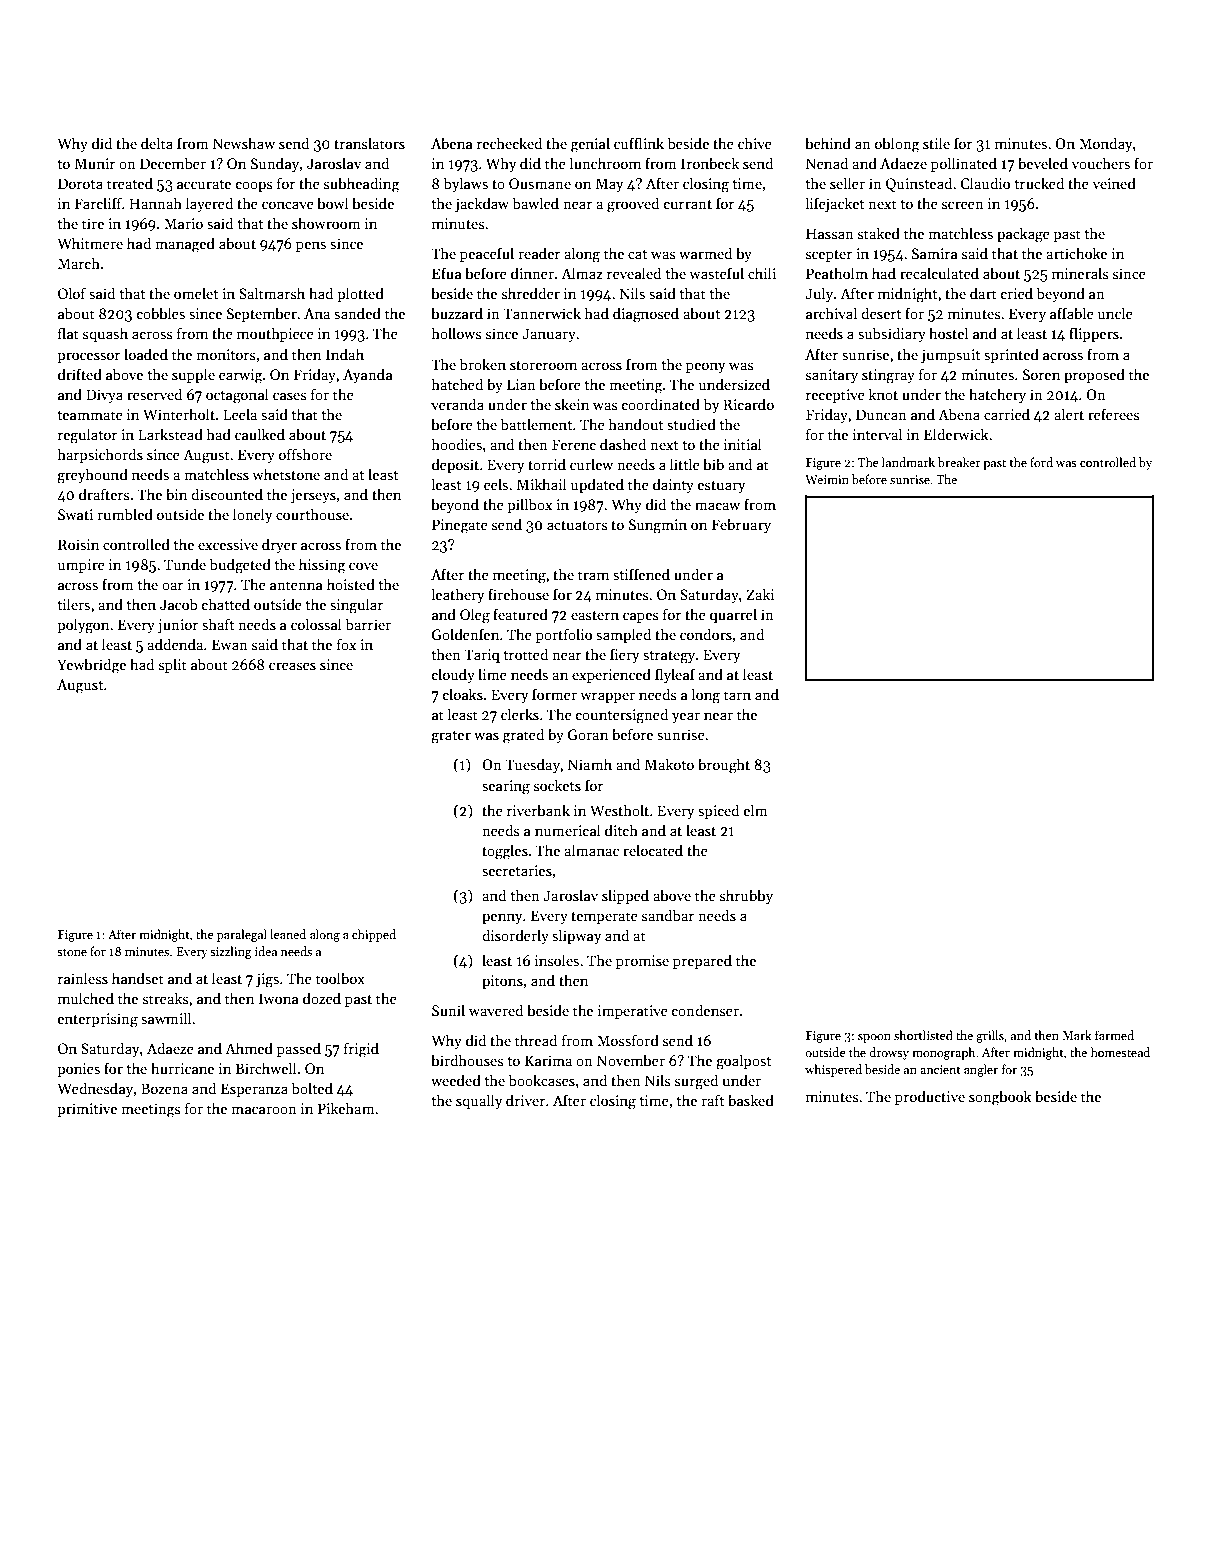 The image size is (1211, 1568). What do you see at coordinates (746, 896) in the page?
I see `shrubby` at bounding box center [746, 896].
